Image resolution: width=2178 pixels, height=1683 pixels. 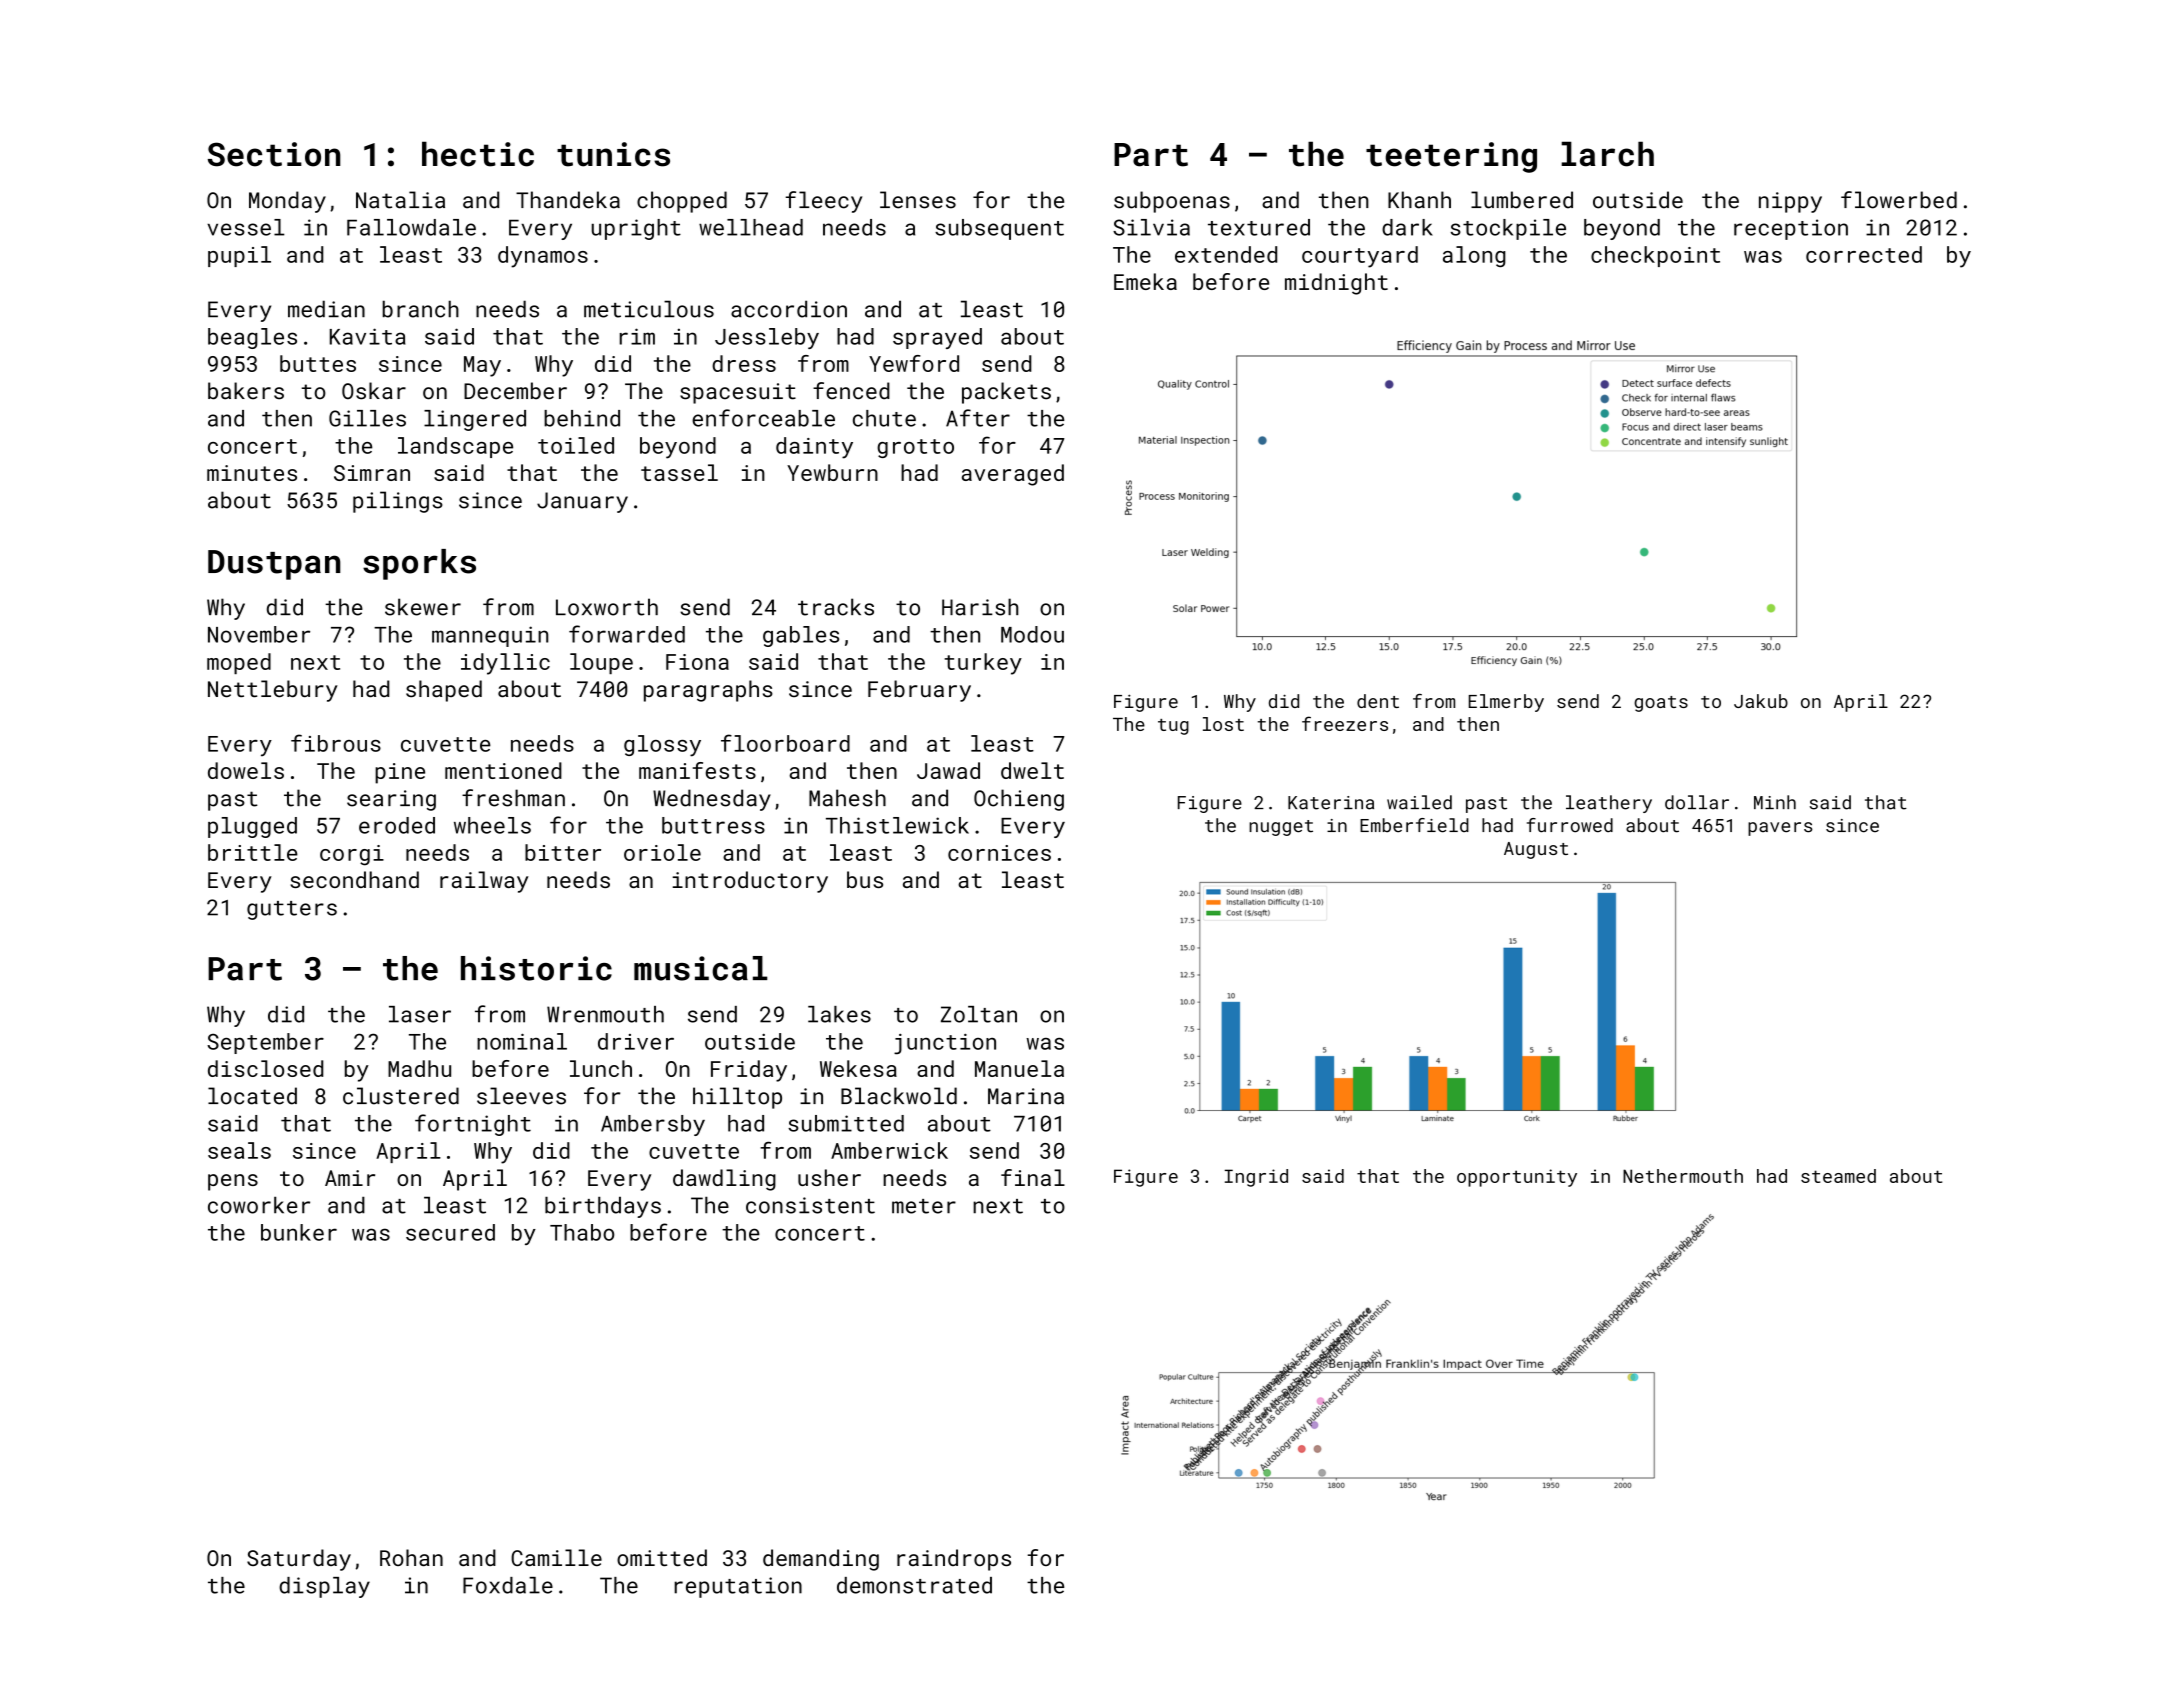 I want to click on gutters, so click(x=292, y=910).
